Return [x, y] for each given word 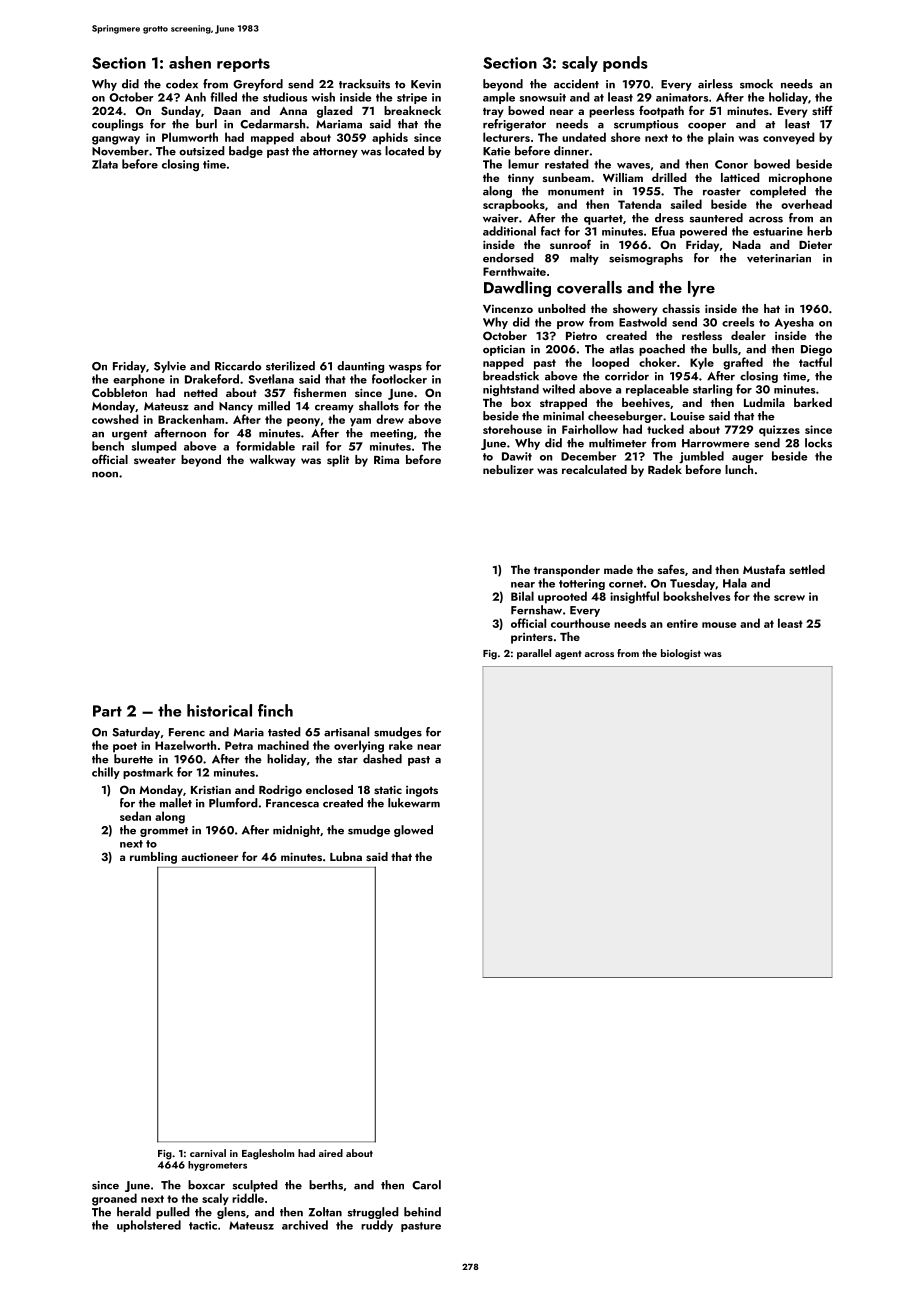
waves [633, 166]
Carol [426, 1185]
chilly [106, 773]
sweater [155, 460]
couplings [117, 125]
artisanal [346, 732]
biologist [681, 654]
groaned [114, 1199]
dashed [382, 759]
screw [789, 598]
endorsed [508, 258]
